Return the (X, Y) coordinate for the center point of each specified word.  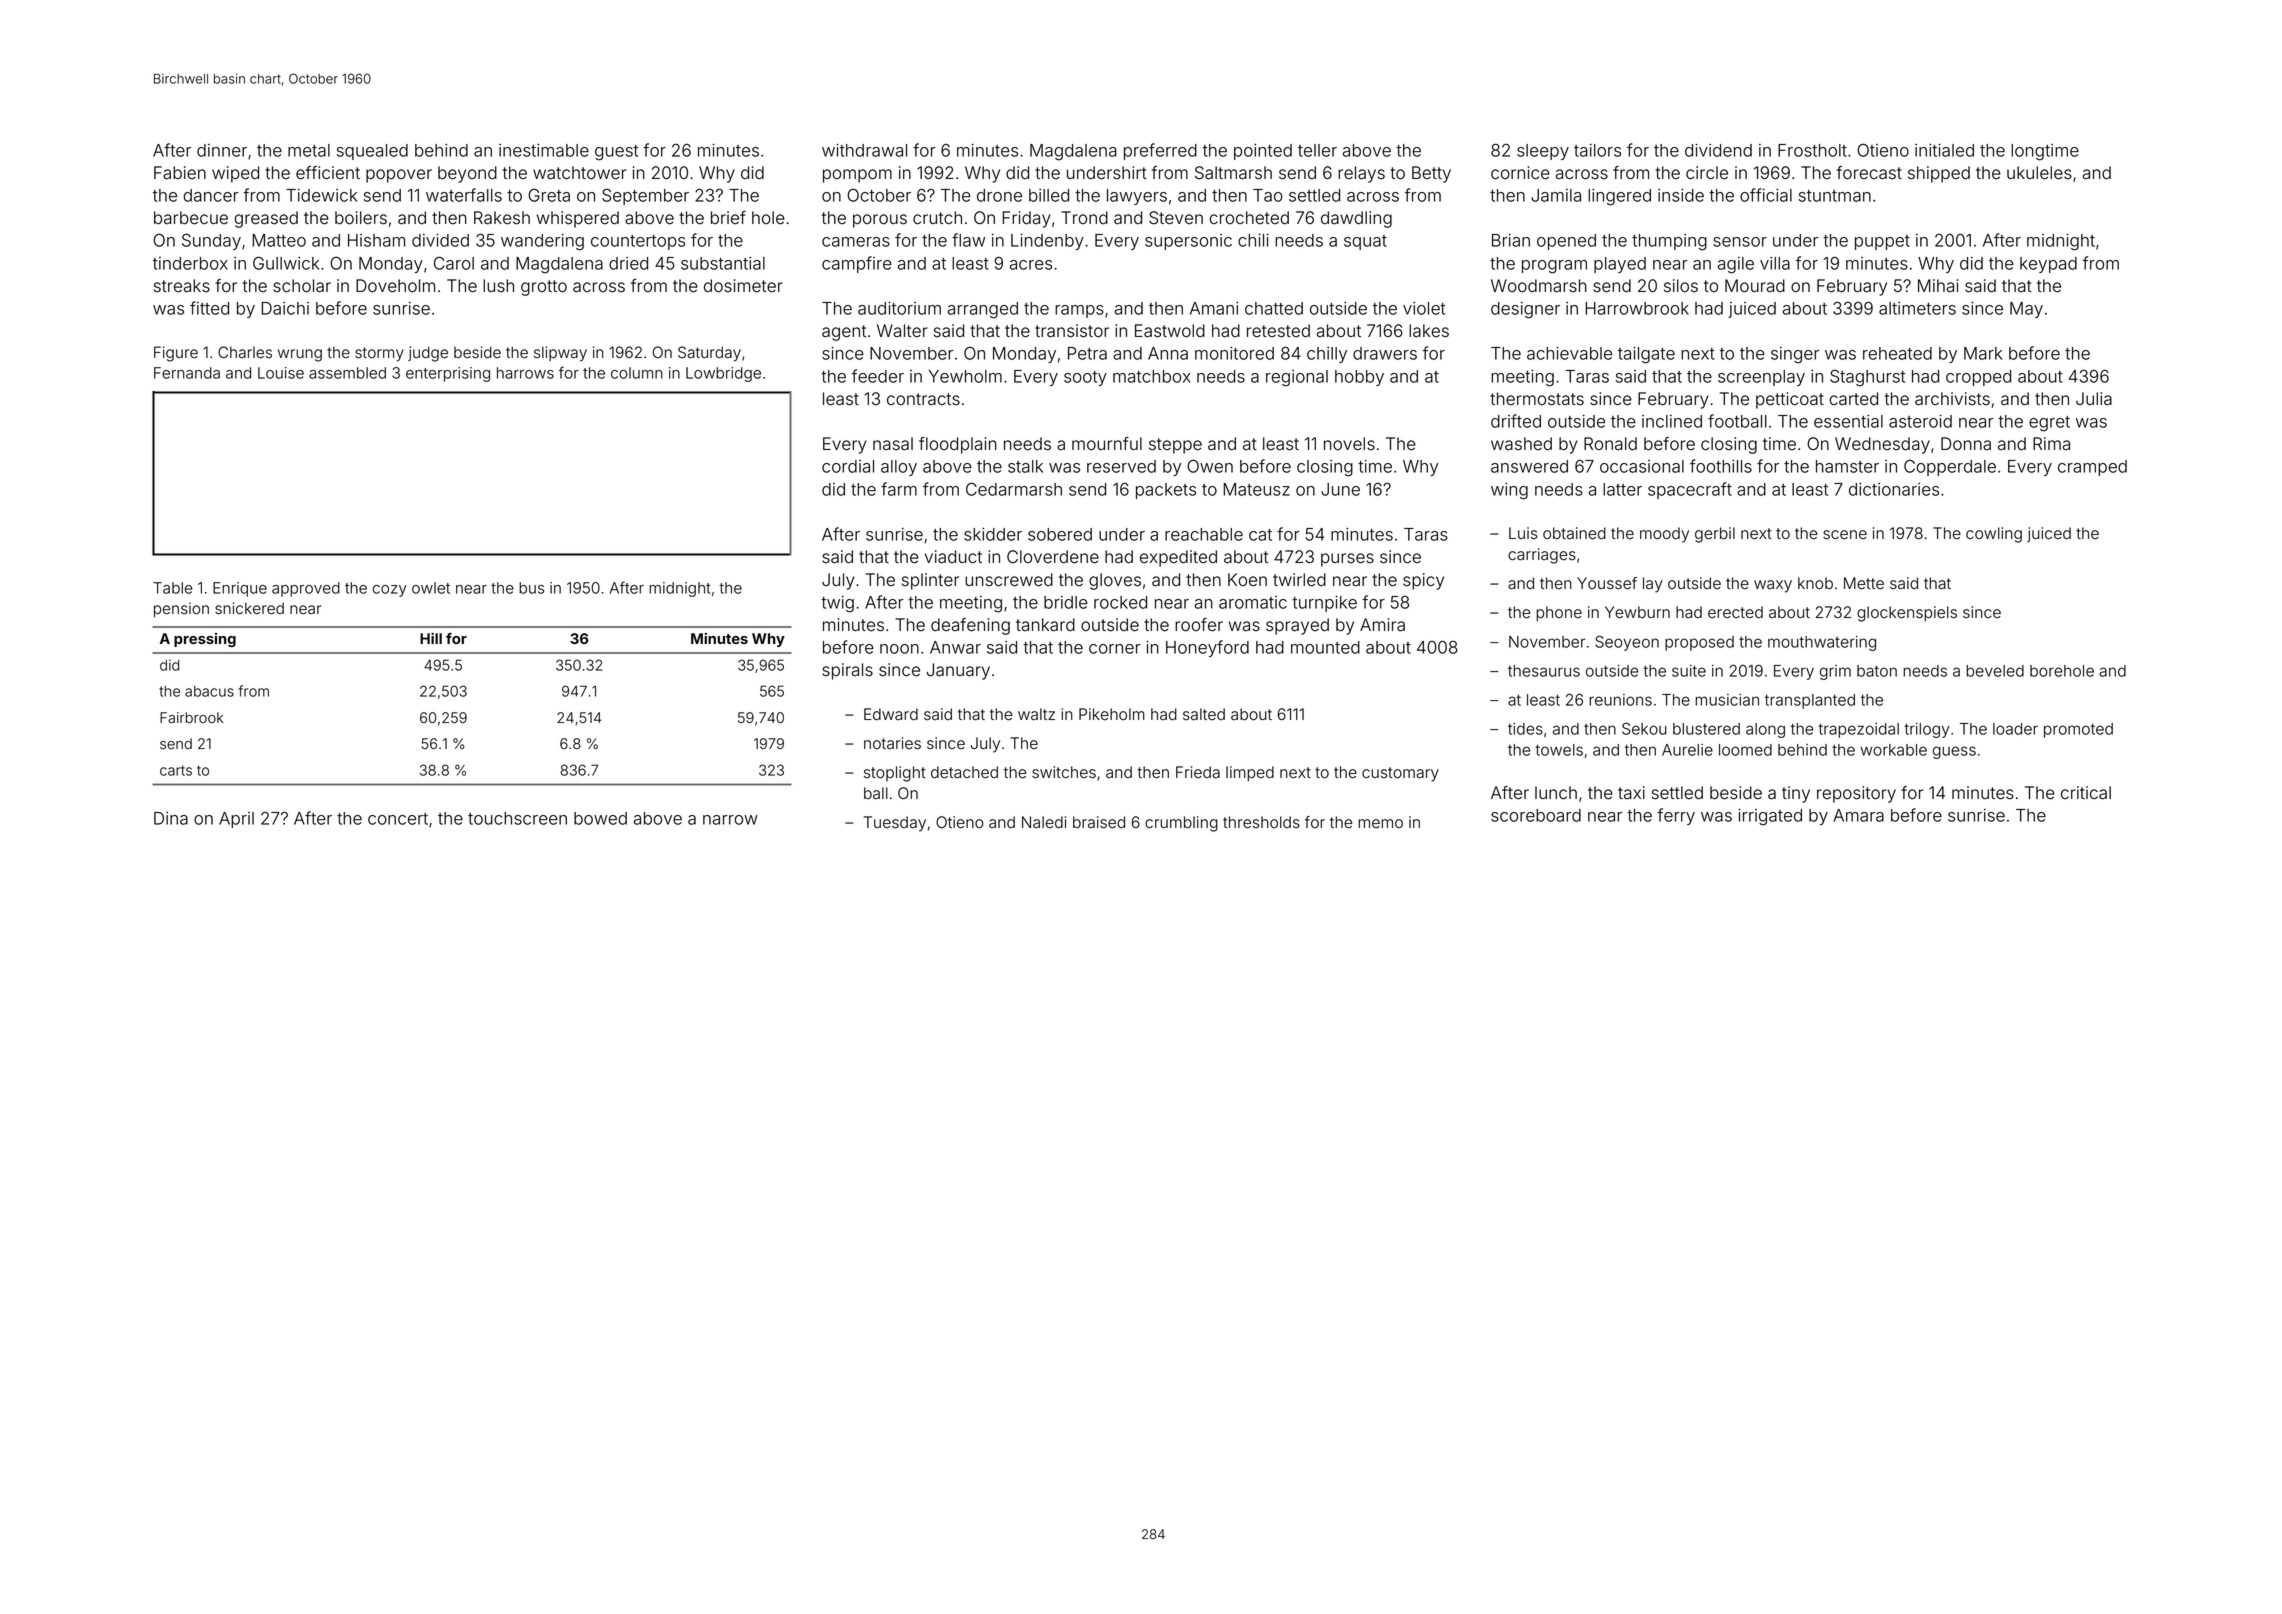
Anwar (955, 647)
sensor (1740, 242)
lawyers (1137, 197)
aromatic (1253, 602)
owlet (431, 588)
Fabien (180, 173)
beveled (1995, 671)
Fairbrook (192, 718)
